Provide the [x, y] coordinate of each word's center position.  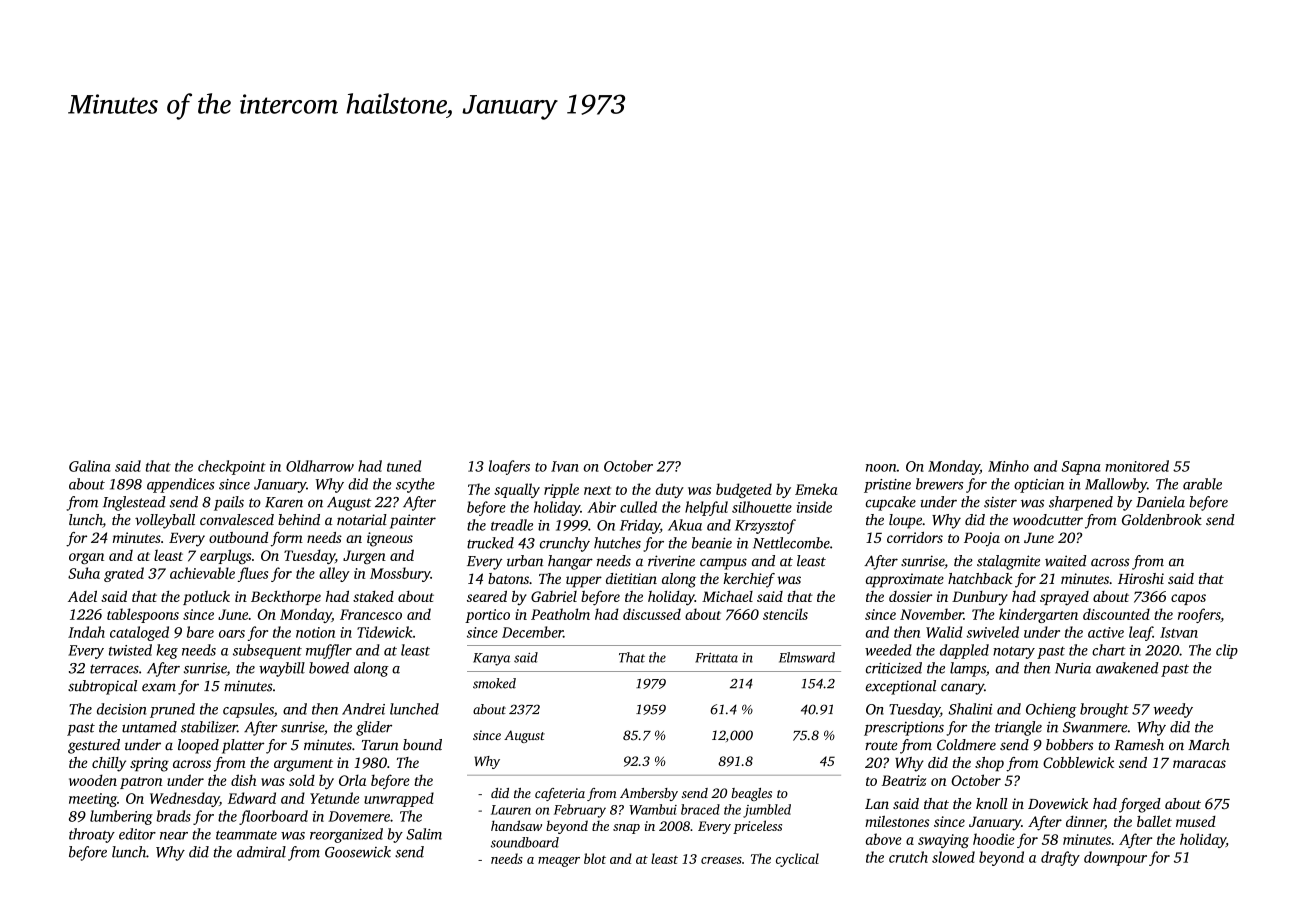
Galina [90, 466]
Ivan [565, 466]
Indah [86, 632]
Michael [727, 596]
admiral [261, 852]
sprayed [1064, 598]
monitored [1137, 466]
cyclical [797, 860]
